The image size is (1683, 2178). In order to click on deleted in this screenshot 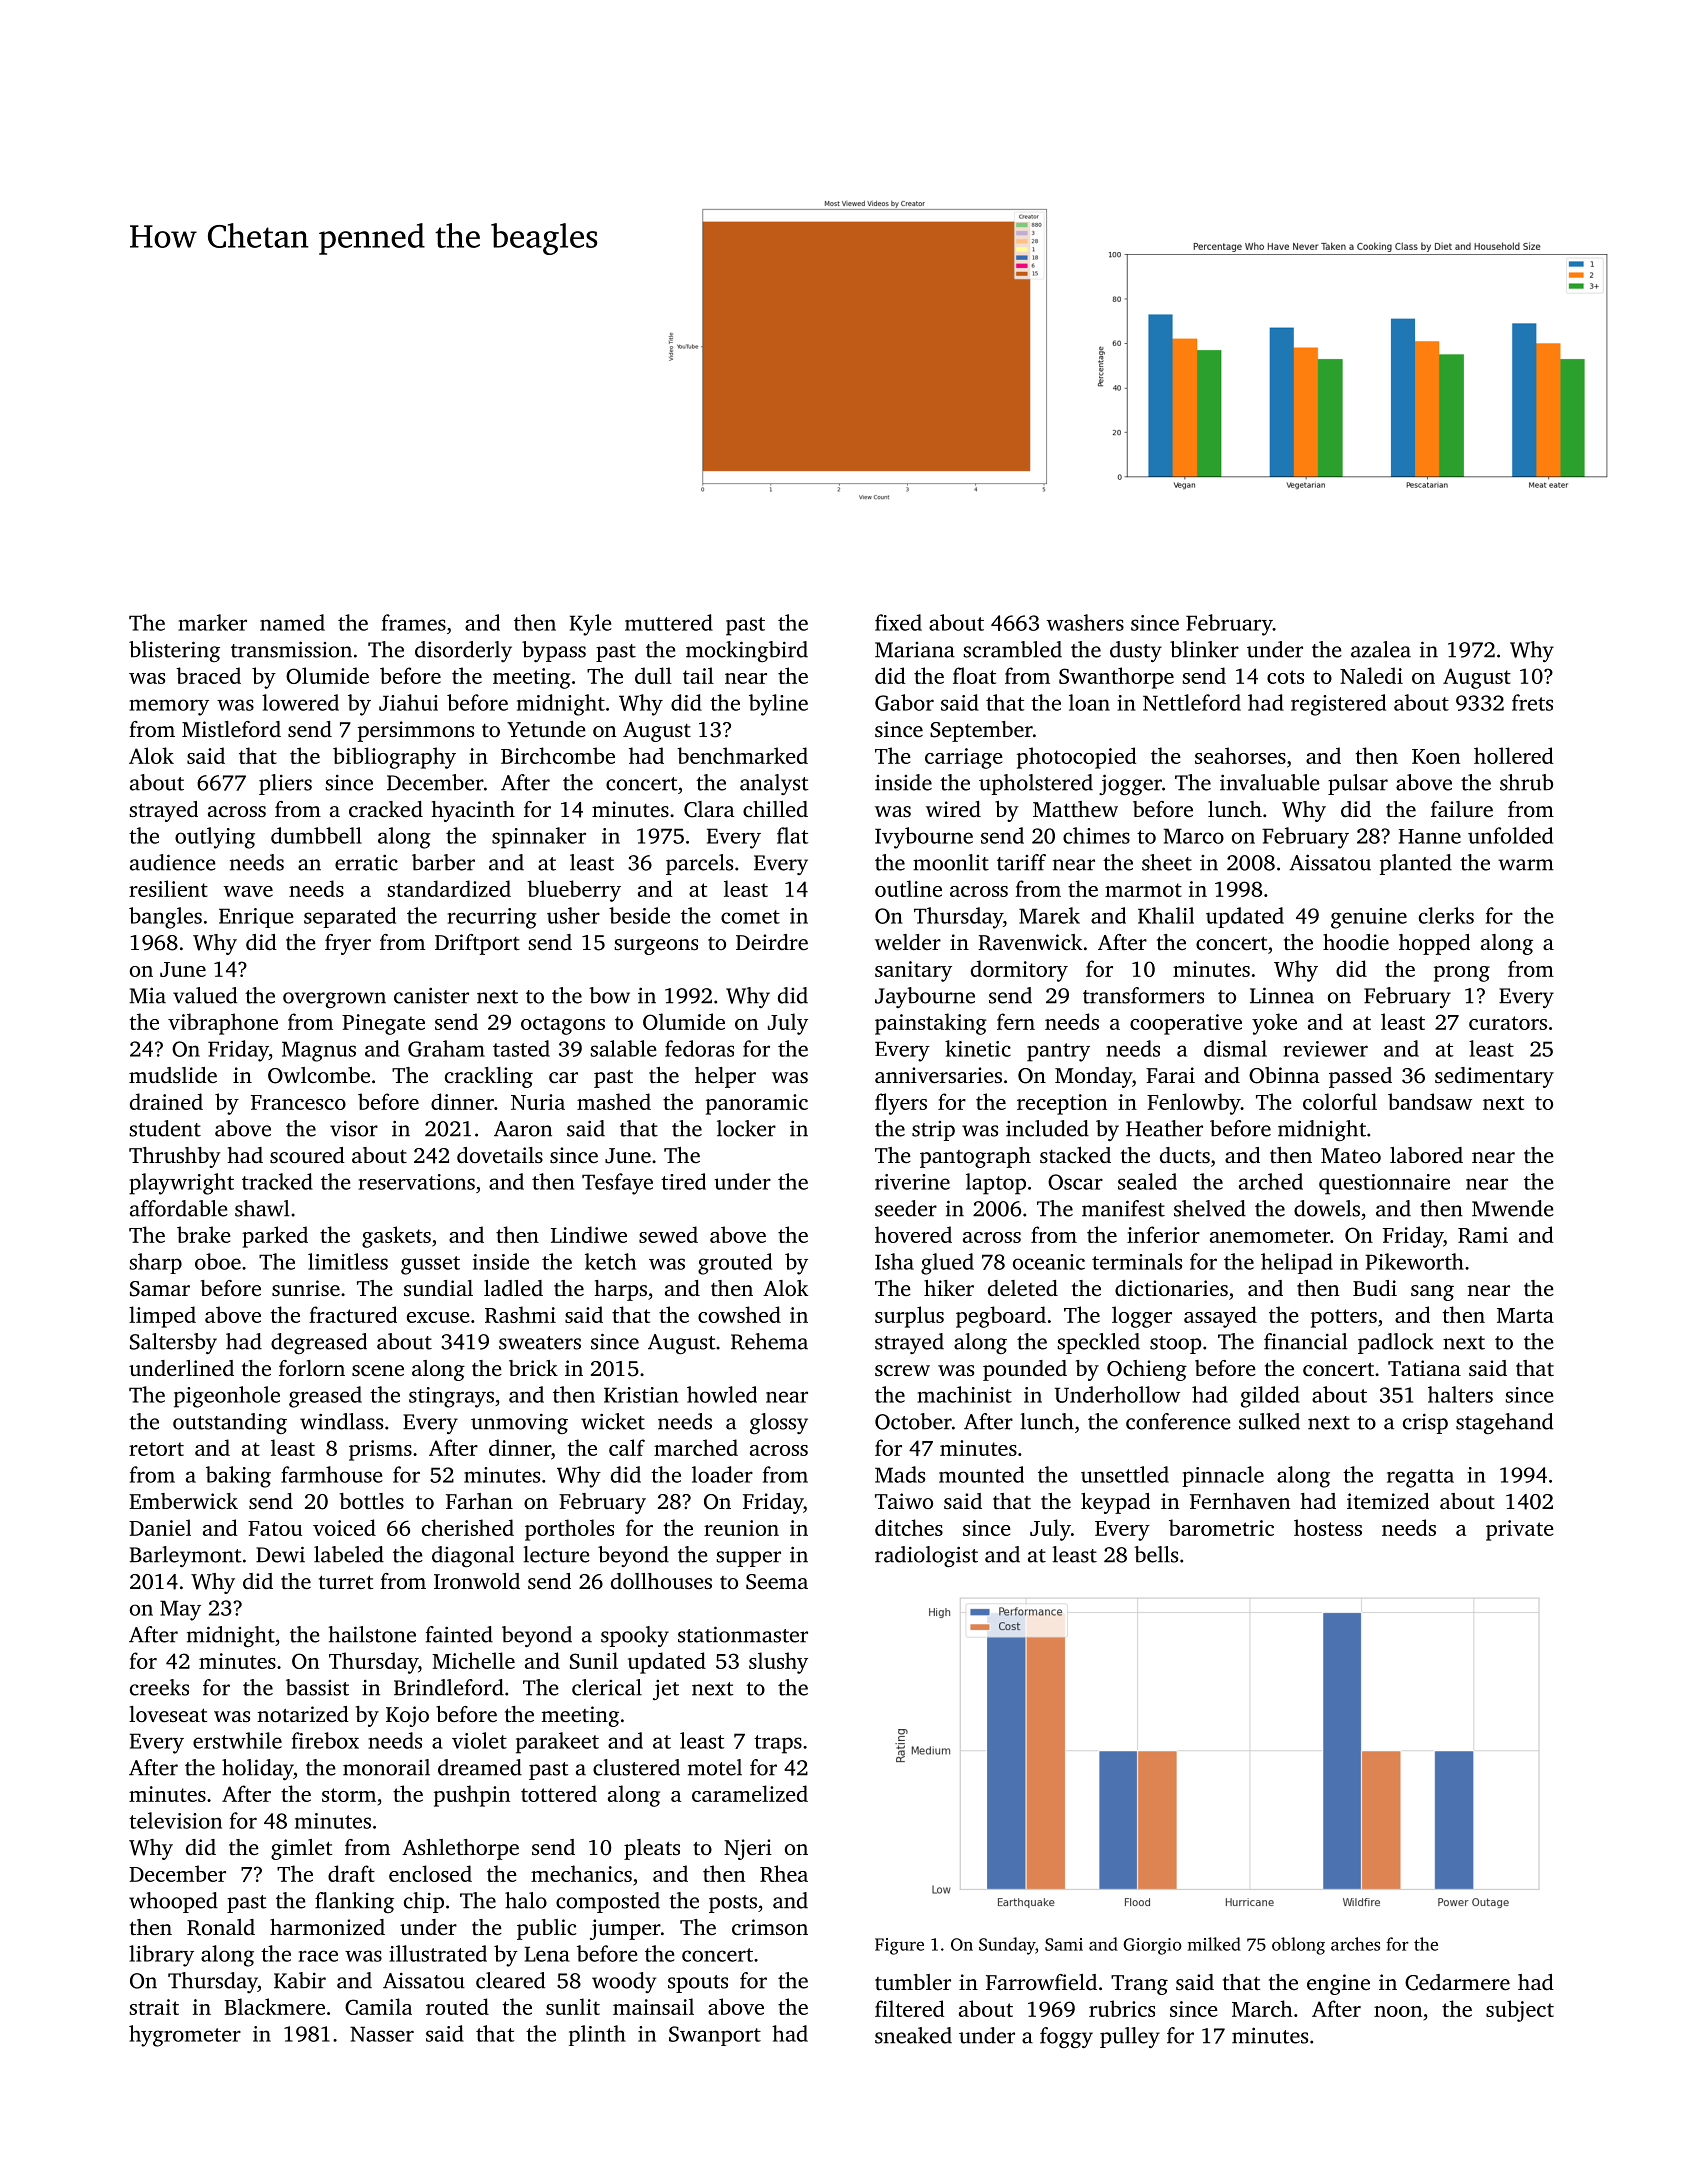, I will do `click(1023, 1288)`.
